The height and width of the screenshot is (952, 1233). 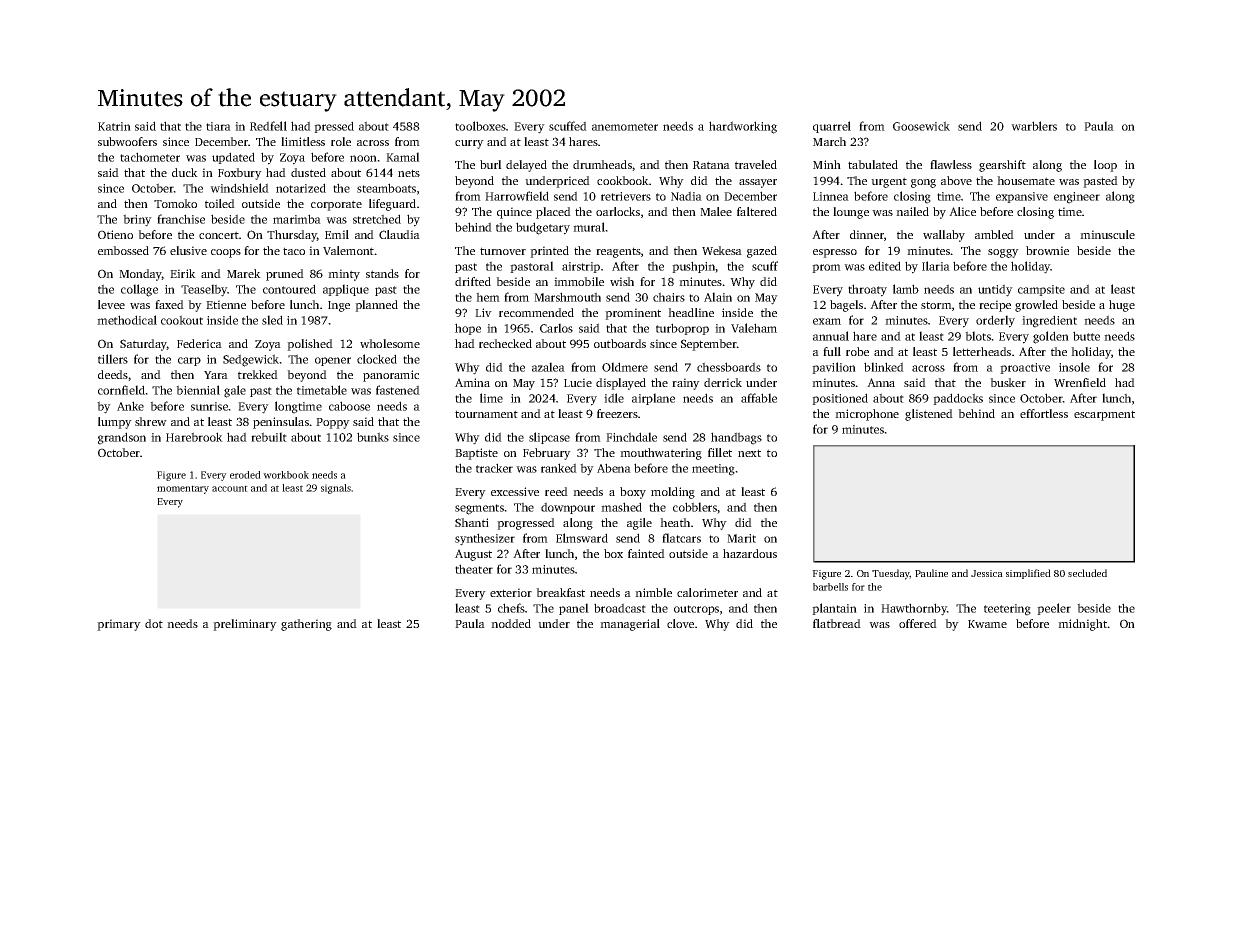 What do you see at coordinates (994, 234) in the screenshot?
I see `ambled` at bounding box center [994, 234].
